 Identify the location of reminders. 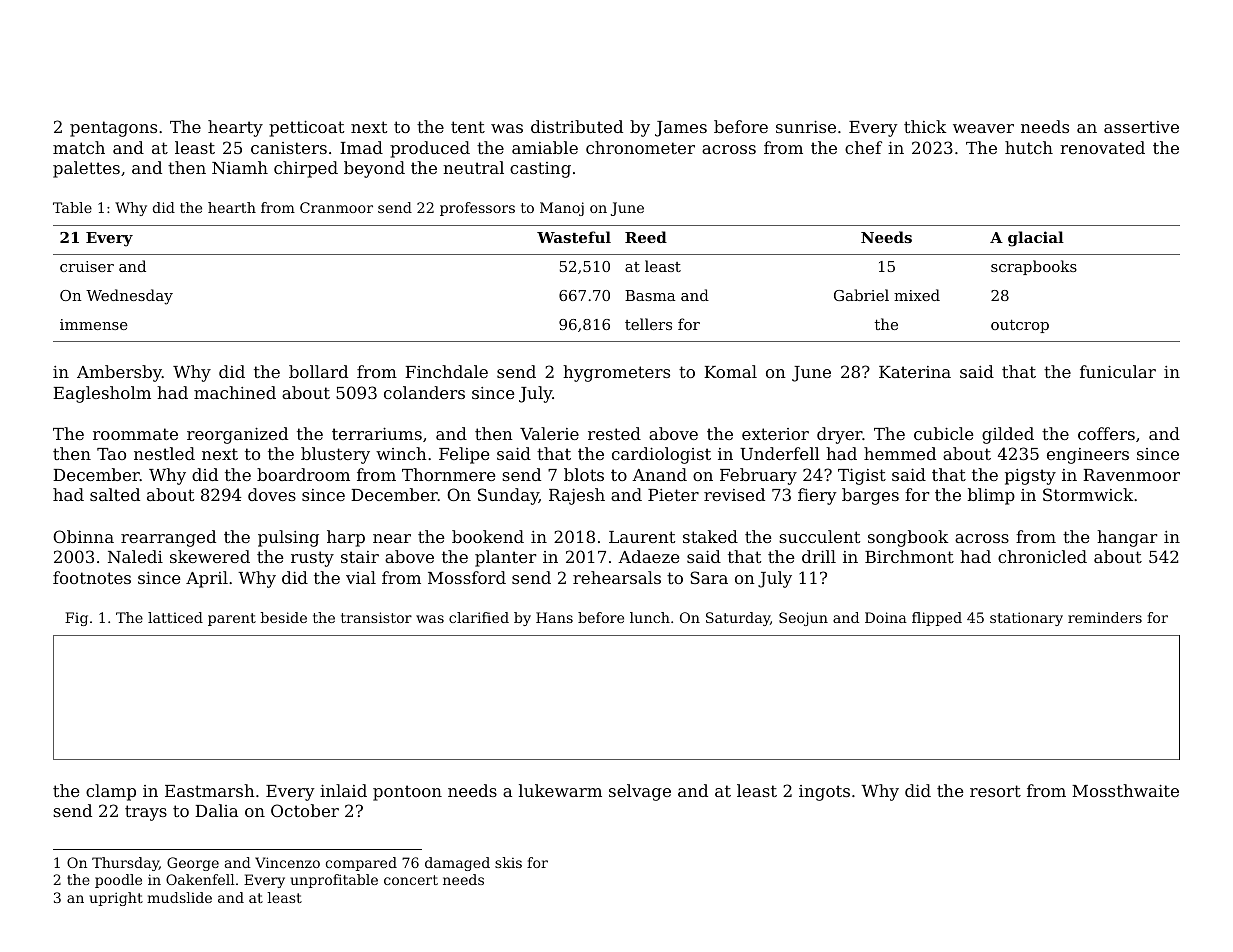
(1105, 617).
